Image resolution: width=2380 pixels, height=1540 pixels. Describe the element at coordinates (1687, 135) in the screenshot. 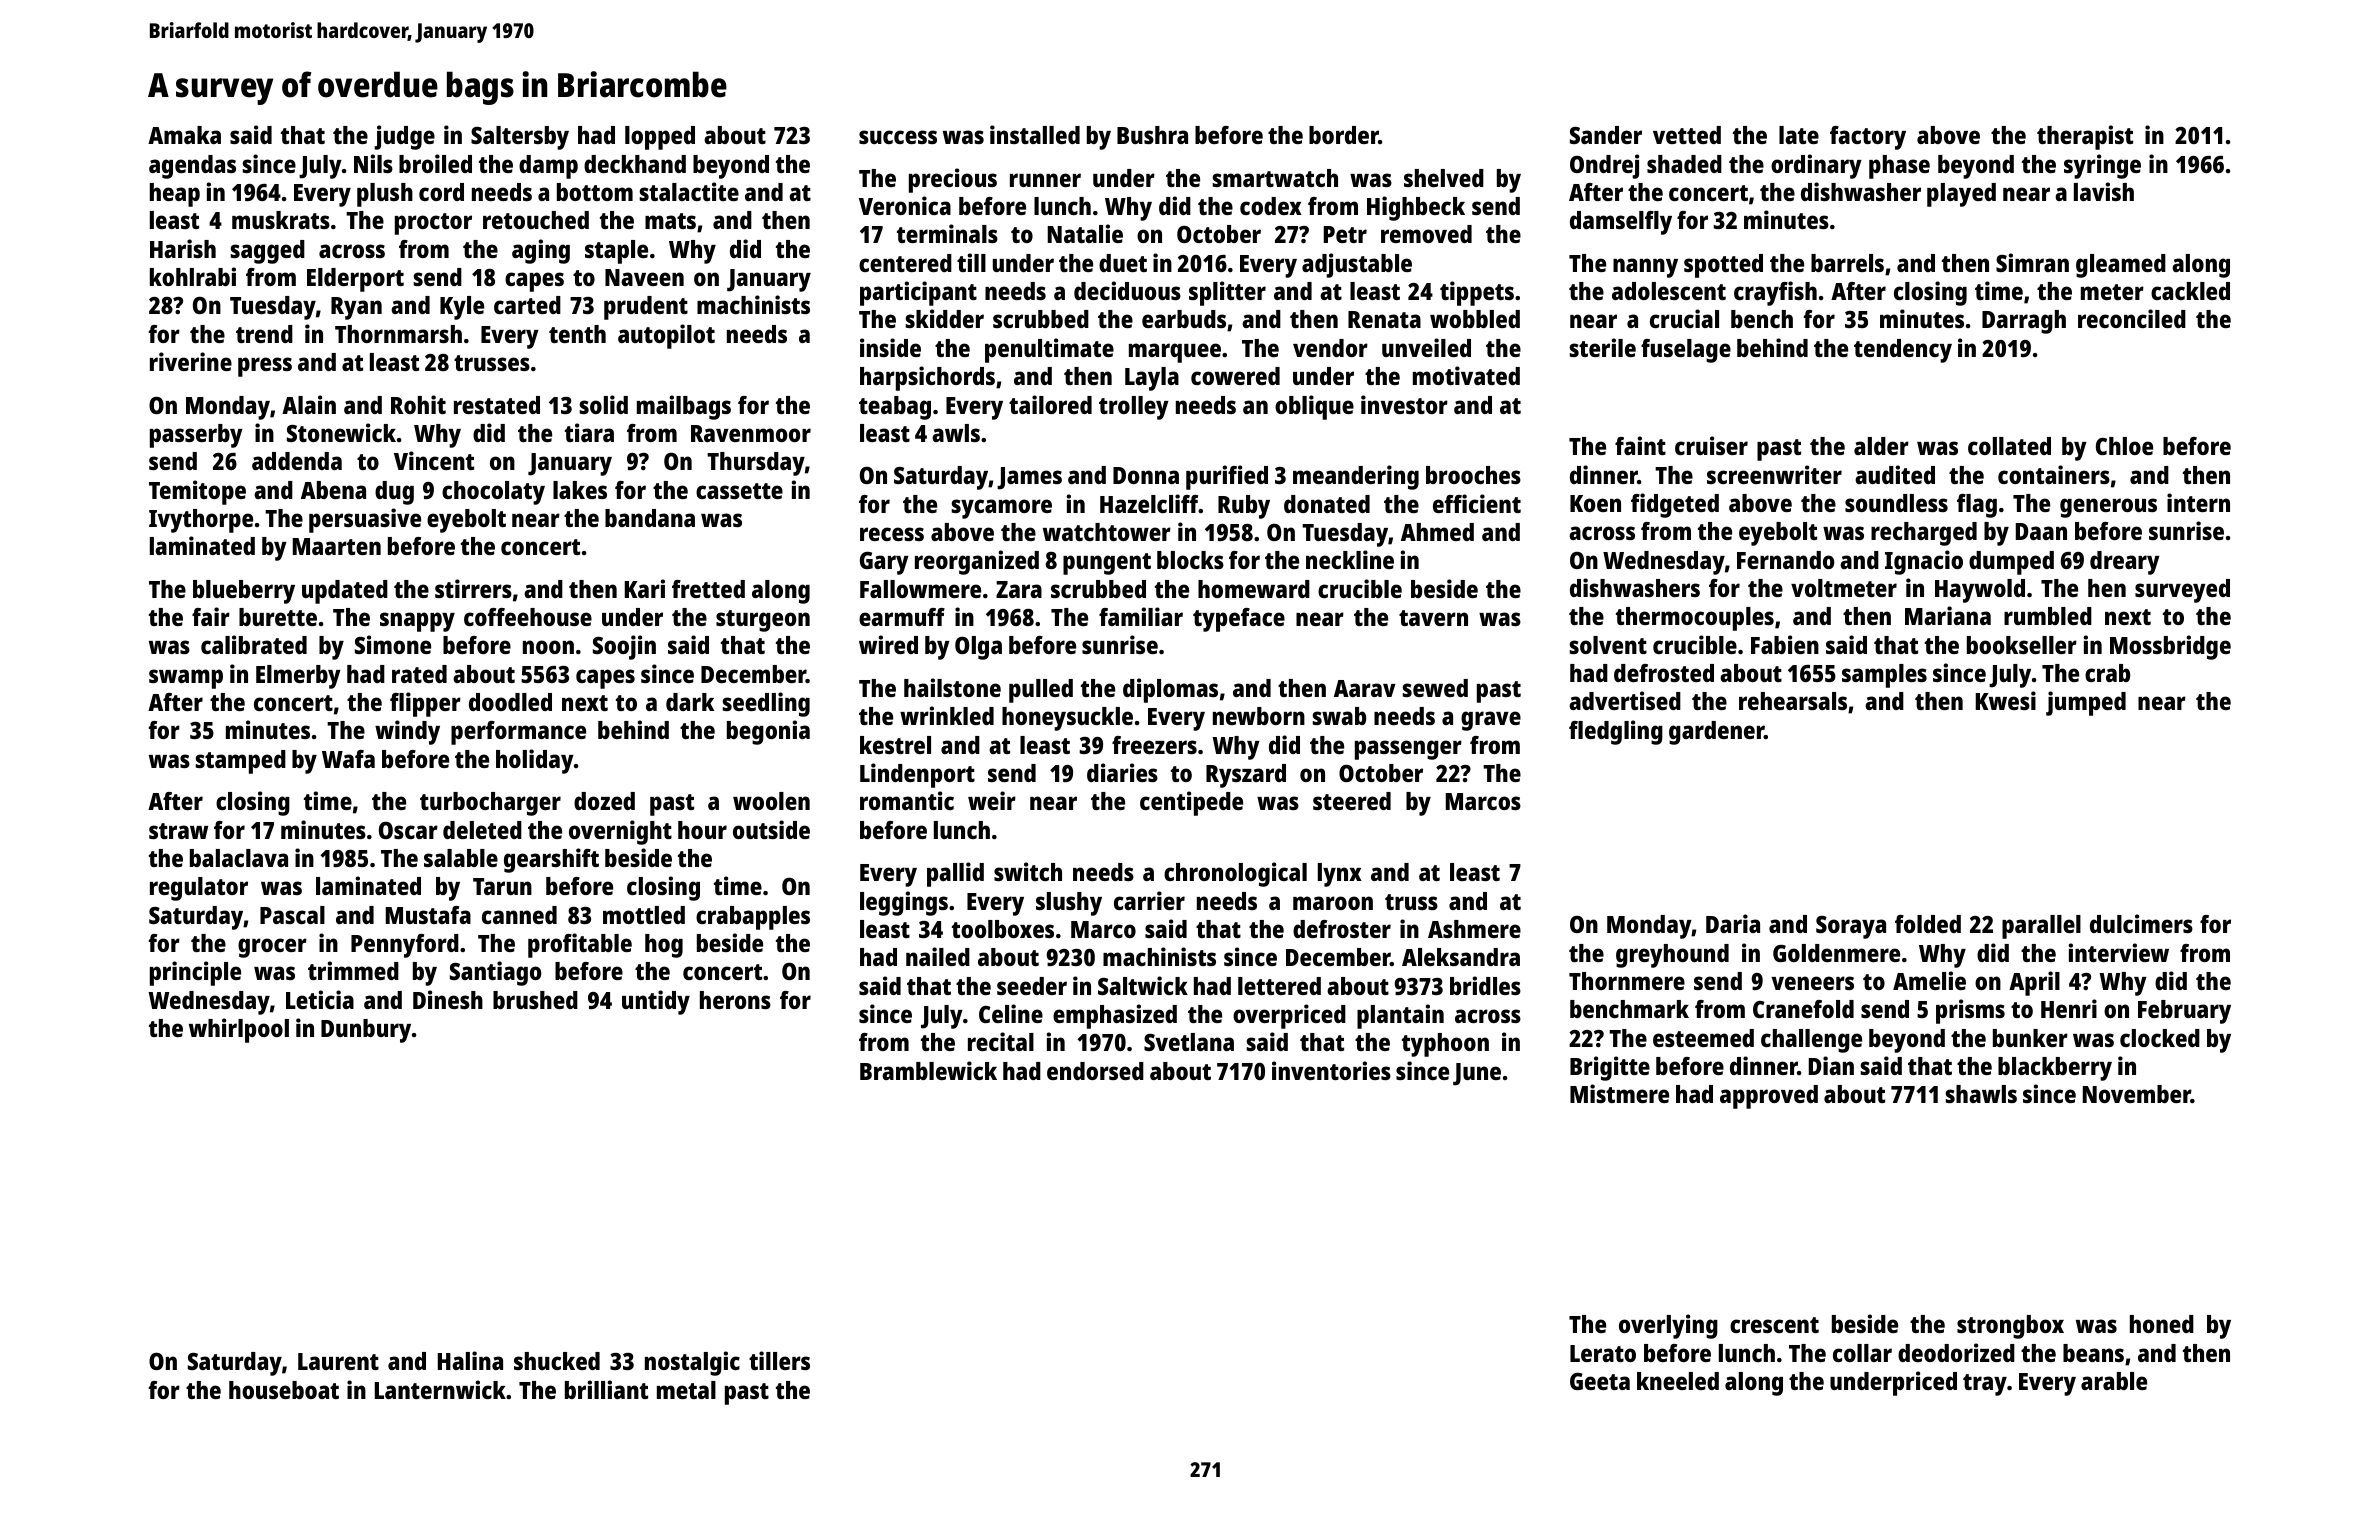

I see `vetted` at that location.
